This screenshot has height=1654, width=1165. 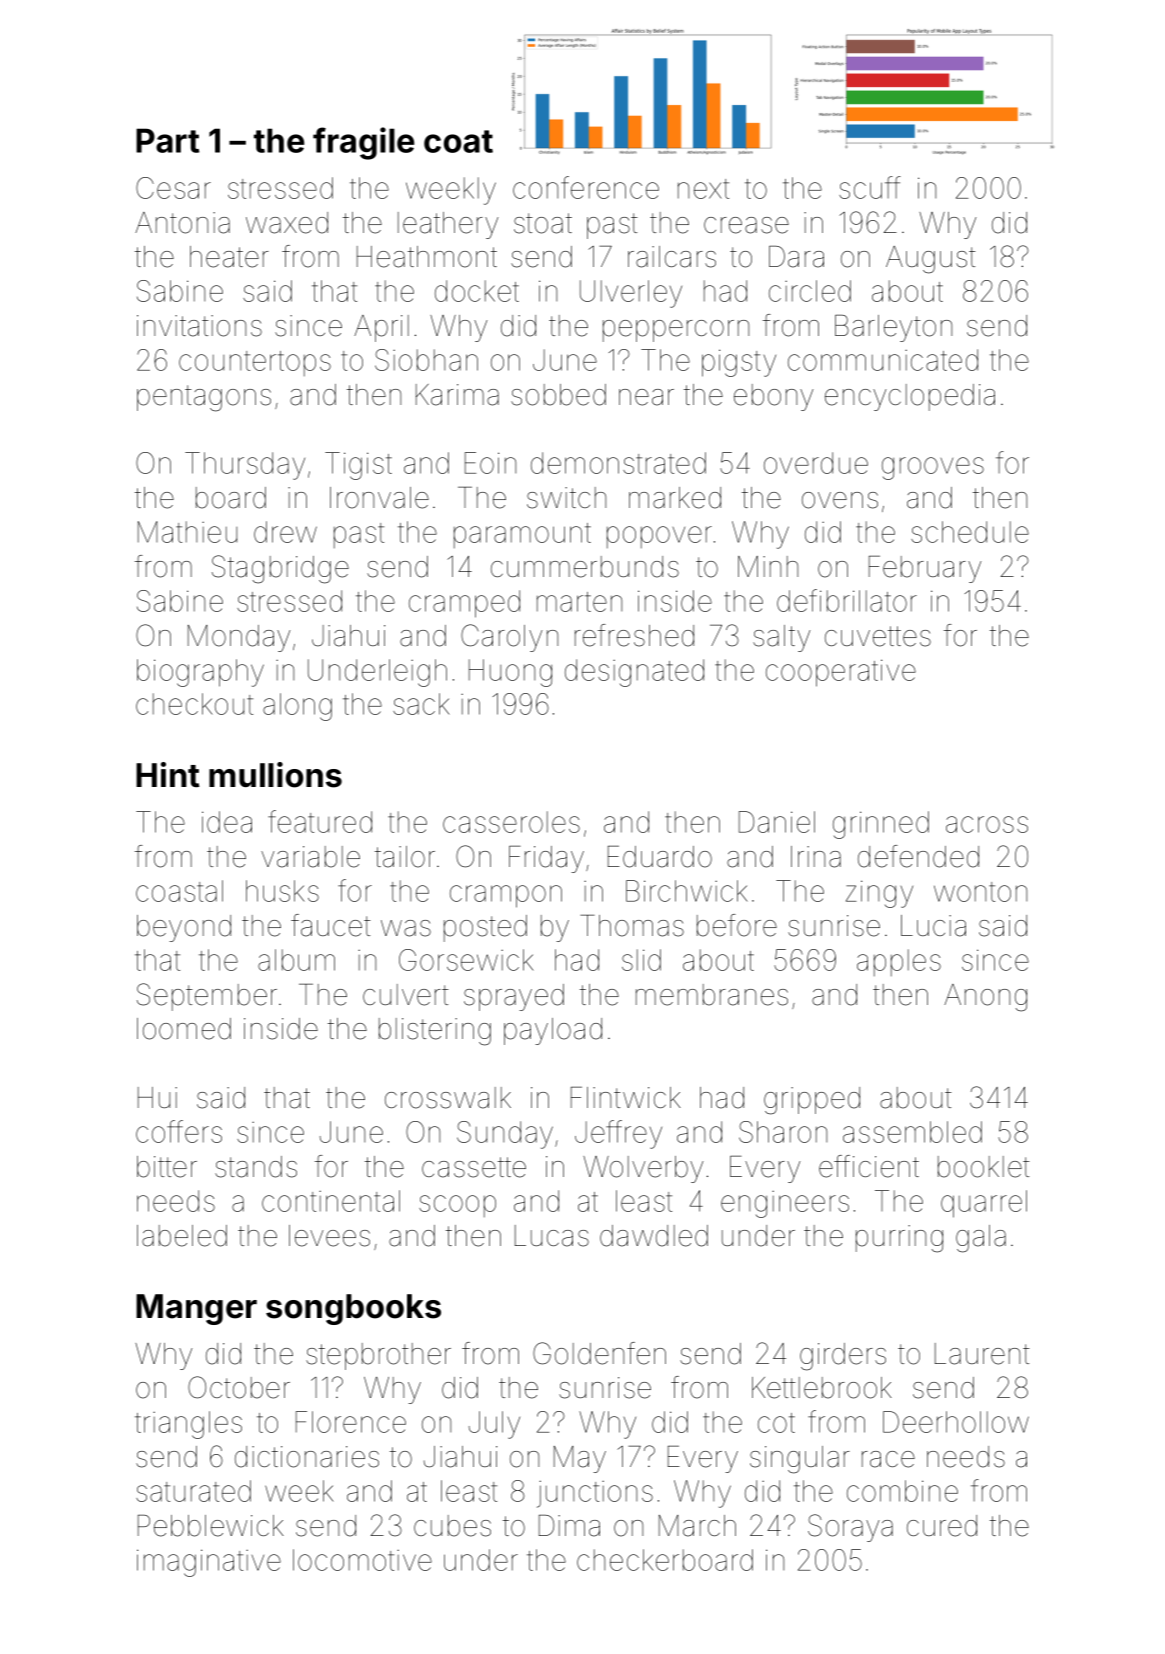 I want to click on loomed, so click(x=184, y=1029).
